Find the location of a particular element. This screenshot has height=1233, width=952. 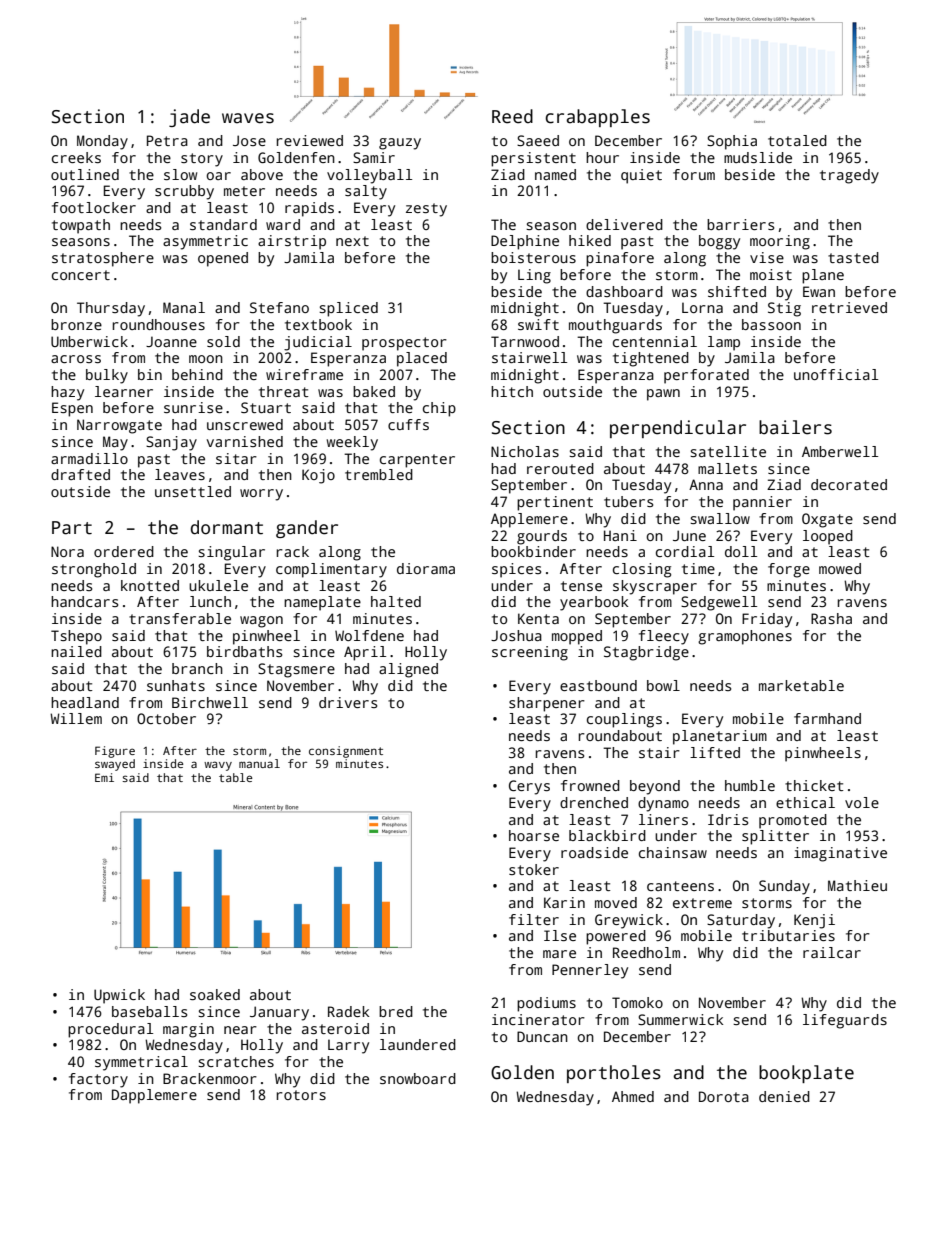

Ahmed is located at coordinates (633, 1096).
